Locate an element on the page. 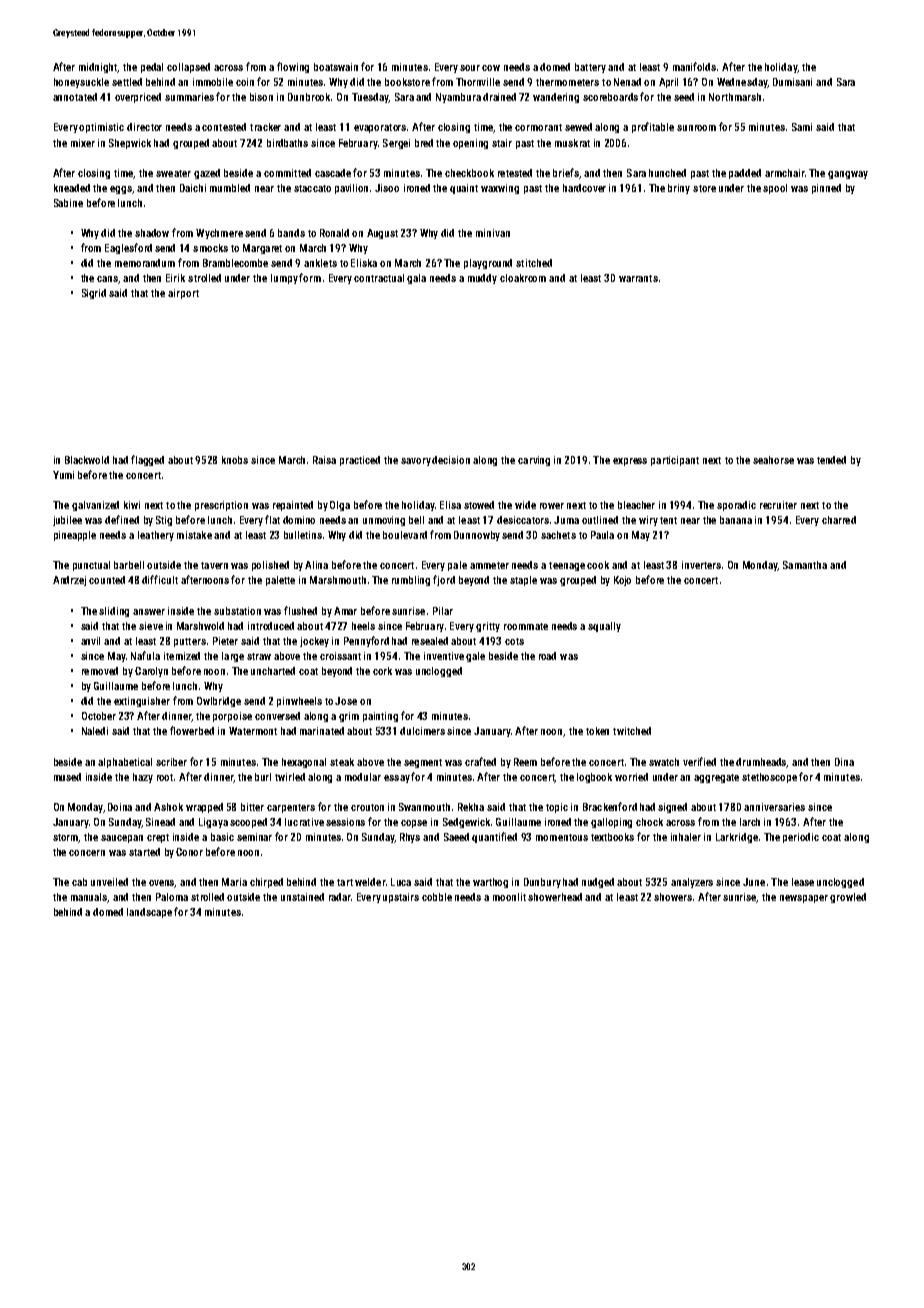 This image has width=924, height=1308. Maria is located at coordinates (234, 882).
